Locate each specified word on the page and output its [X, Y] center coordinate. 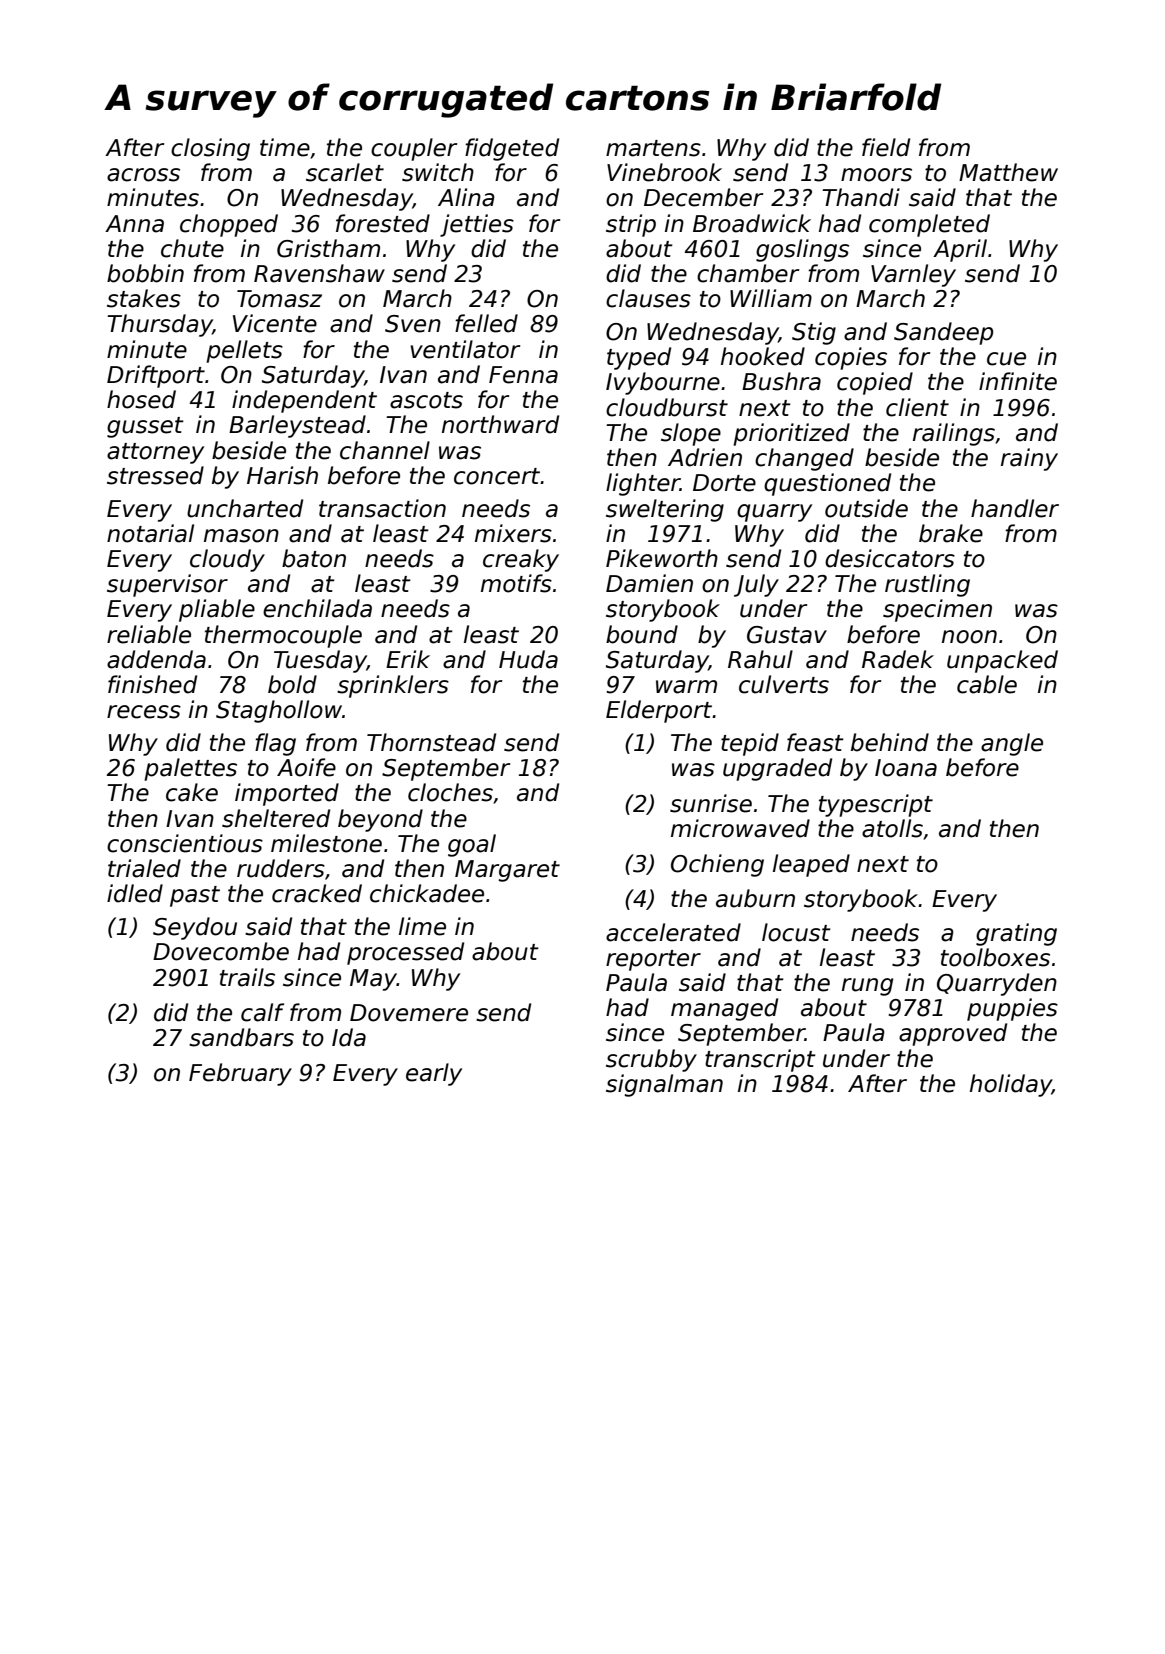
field [886, 147]
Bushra [781, 381]
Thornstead [431, 742]
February [240, 1074]
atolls [892, 828]
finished [152, 684]
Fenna [523, 375]
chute [192, 248]
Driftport [156, 376]
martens [653, 148]
